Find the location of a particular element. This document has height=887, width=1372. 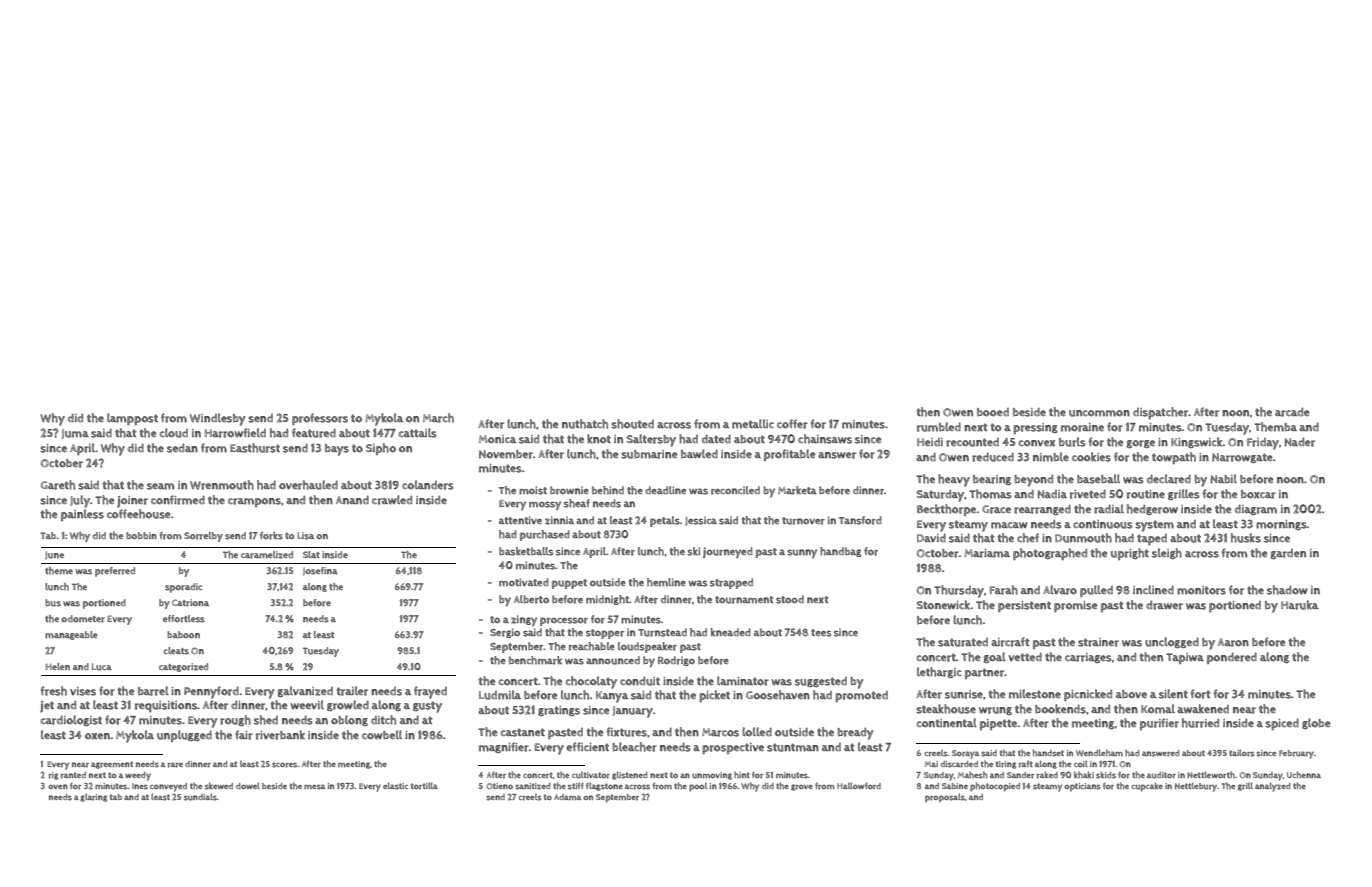

elastic is located at coordinates (395, 786).
